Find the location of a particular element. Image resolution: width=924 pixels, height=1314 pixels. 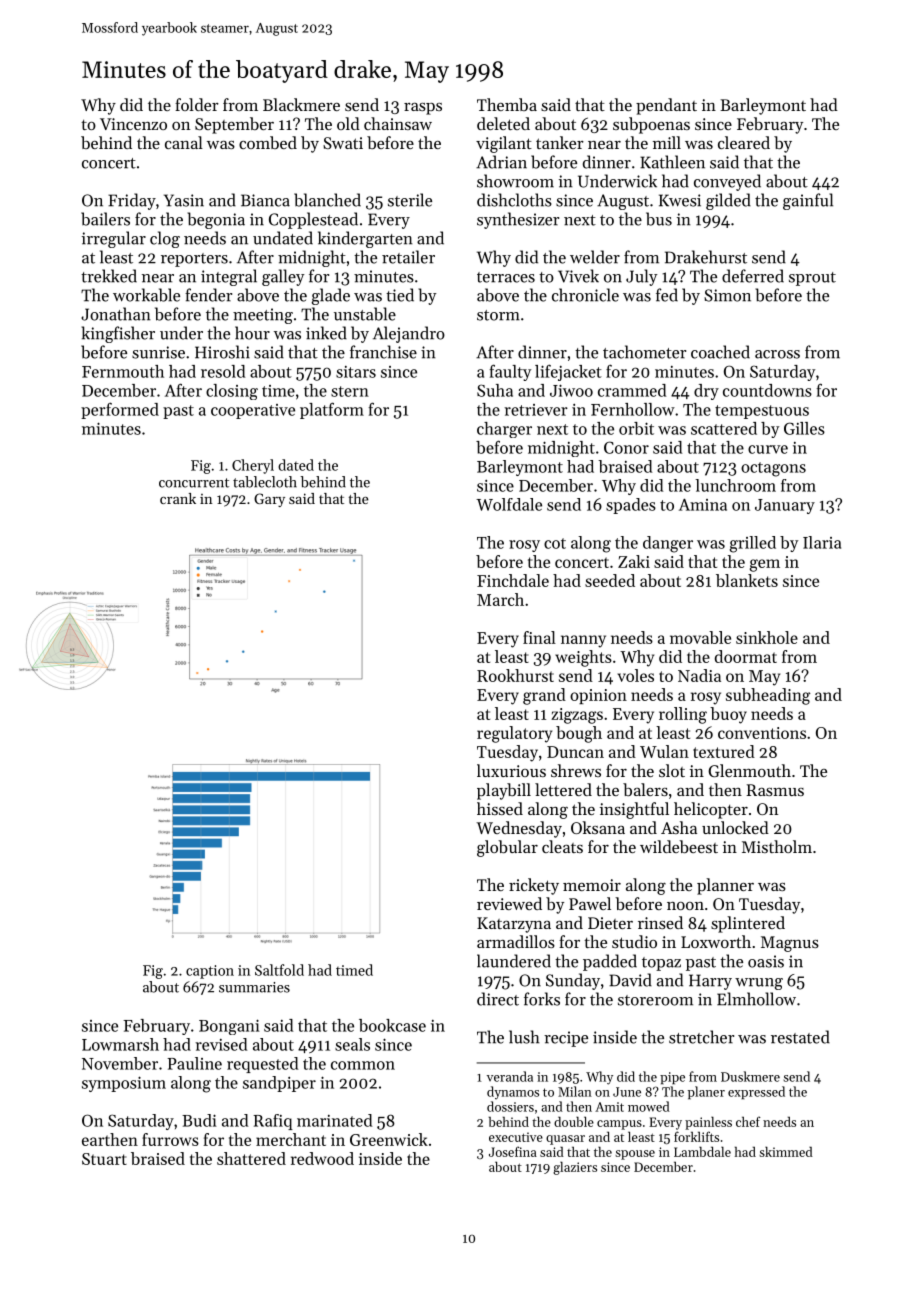

dossiers is located at coordinates (510, 1106).
